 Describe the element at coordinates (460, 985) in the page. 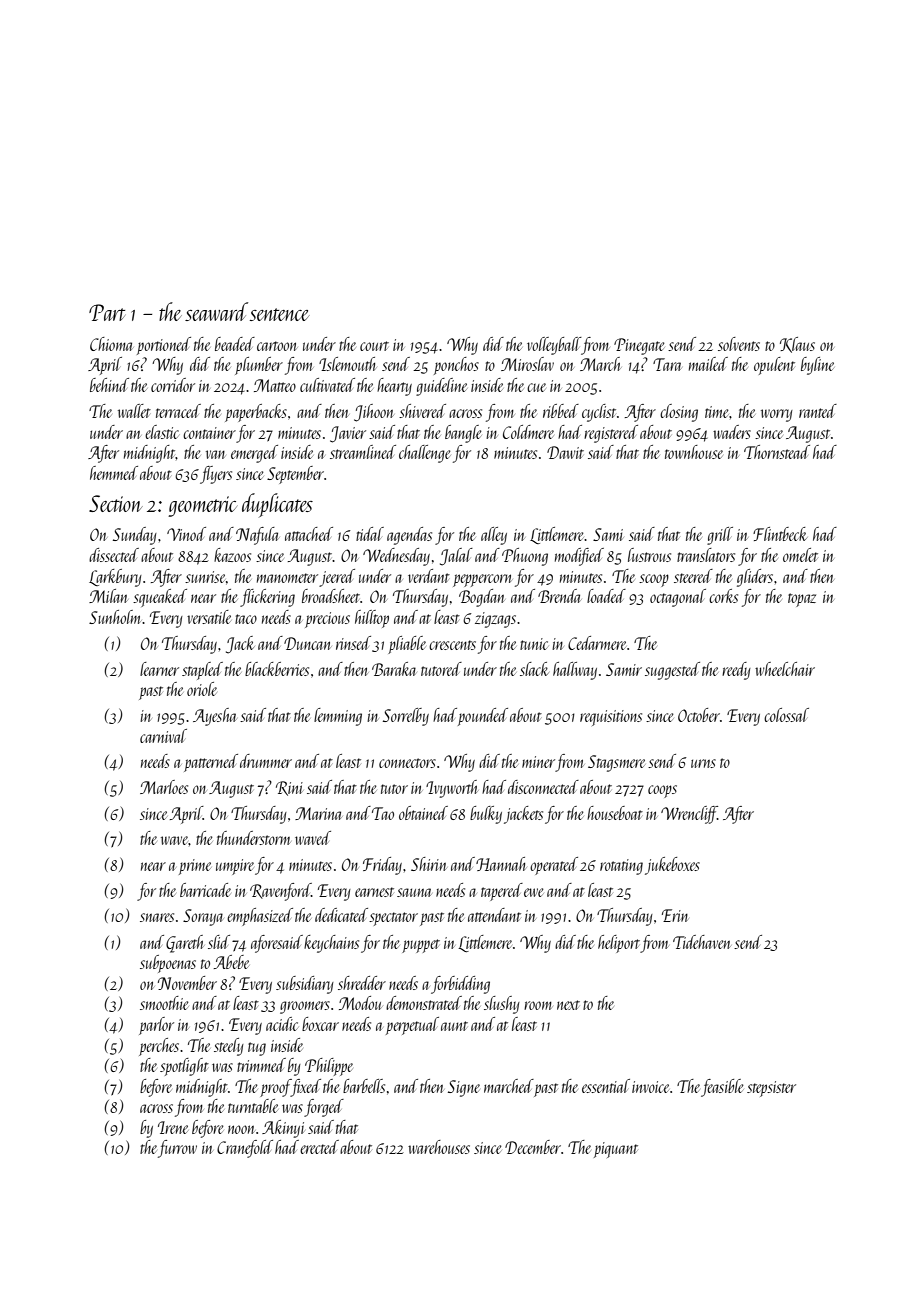

I see `forbidding` at that location.
